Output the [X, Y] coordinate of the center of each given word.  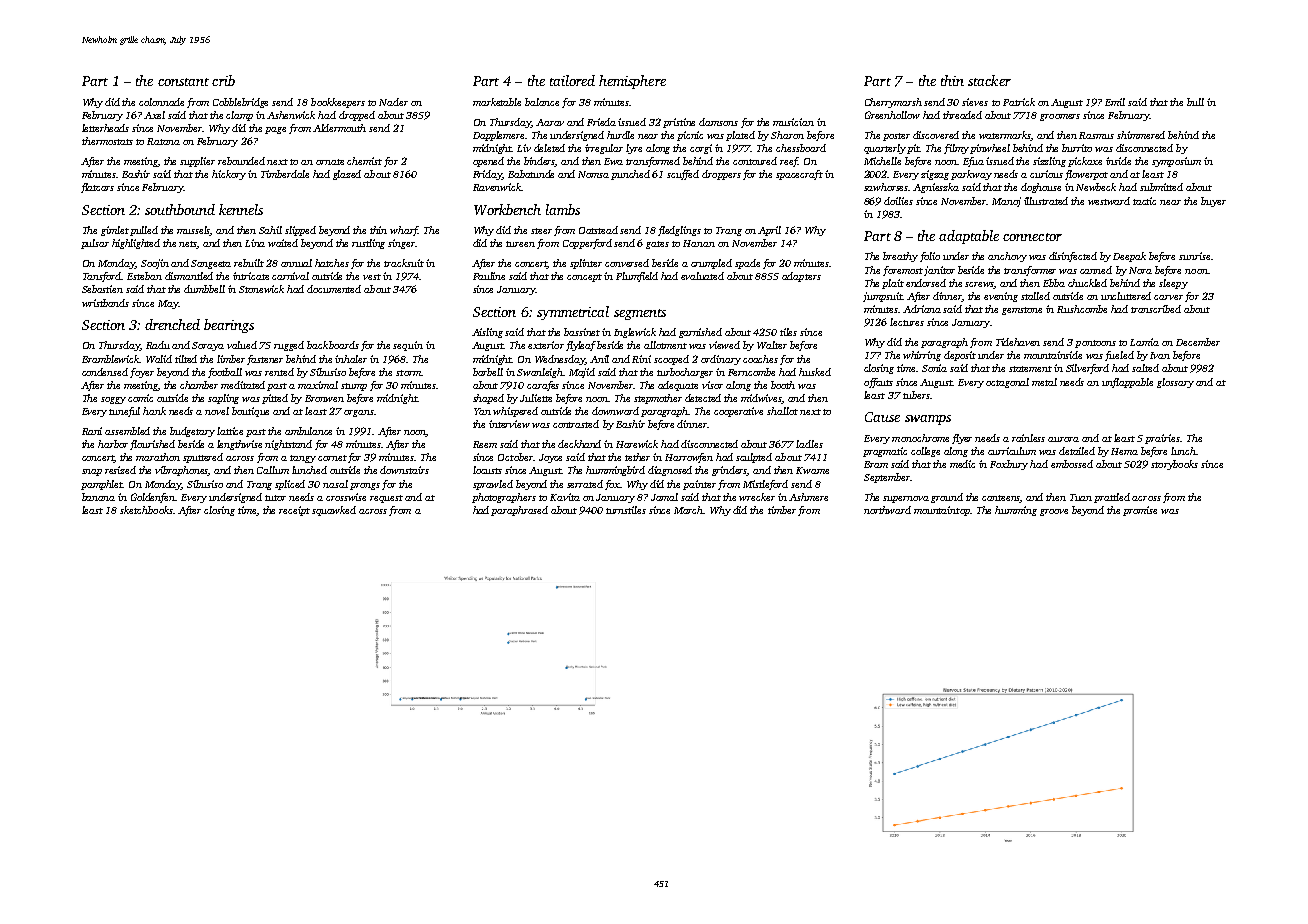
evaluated [702, 276]
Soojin [155, 264]
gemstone [1022, 311]
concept [584, 278]
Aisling [487, 333]
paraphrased [519, 511]
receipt [294, 511]
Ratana [163, 141]
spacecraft [799, 175]
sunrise [1194, 256]
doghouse [1041, 188]
